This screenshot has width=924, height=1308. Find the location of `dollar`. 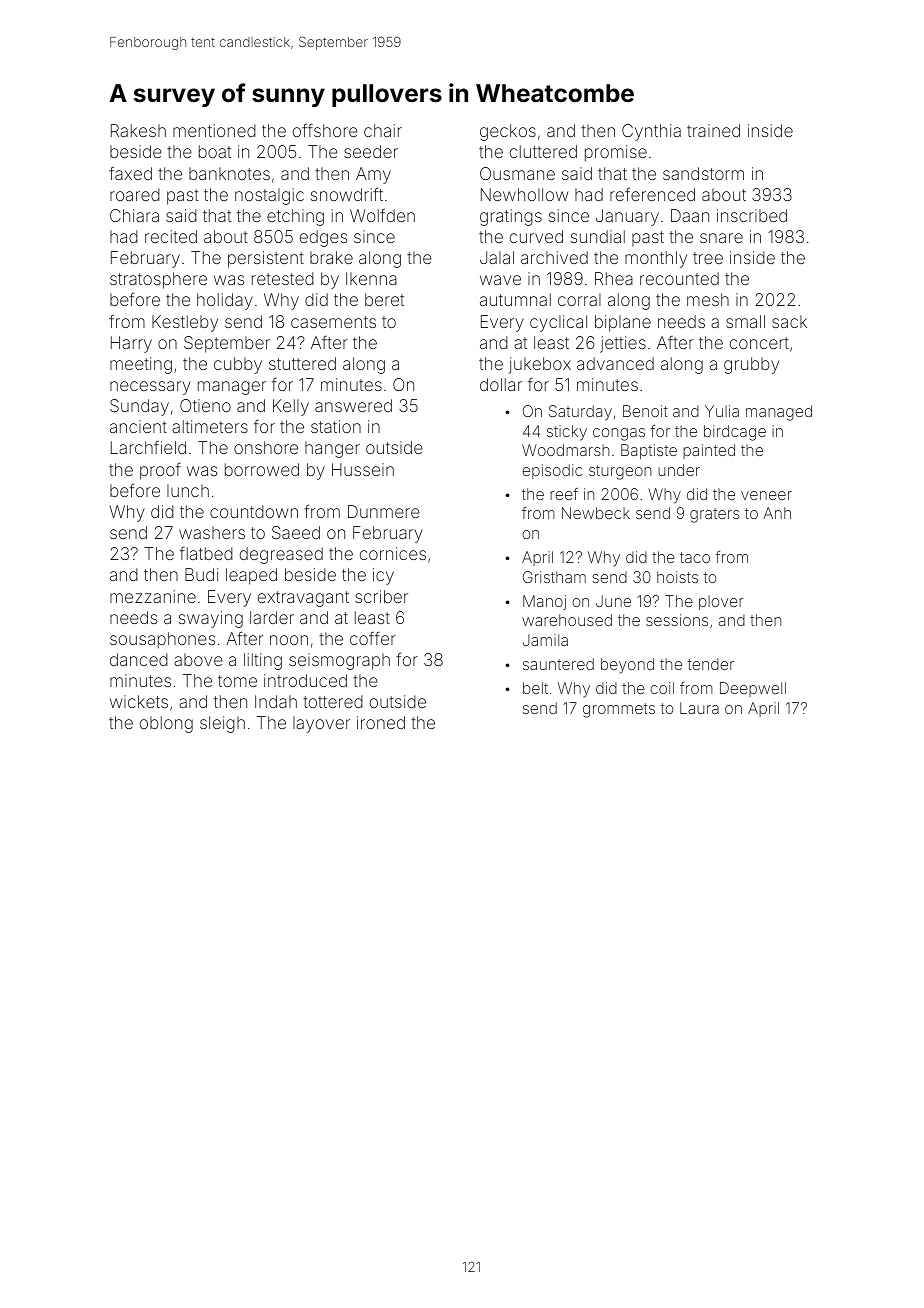

dollar is located at coordinates (501, 384).
